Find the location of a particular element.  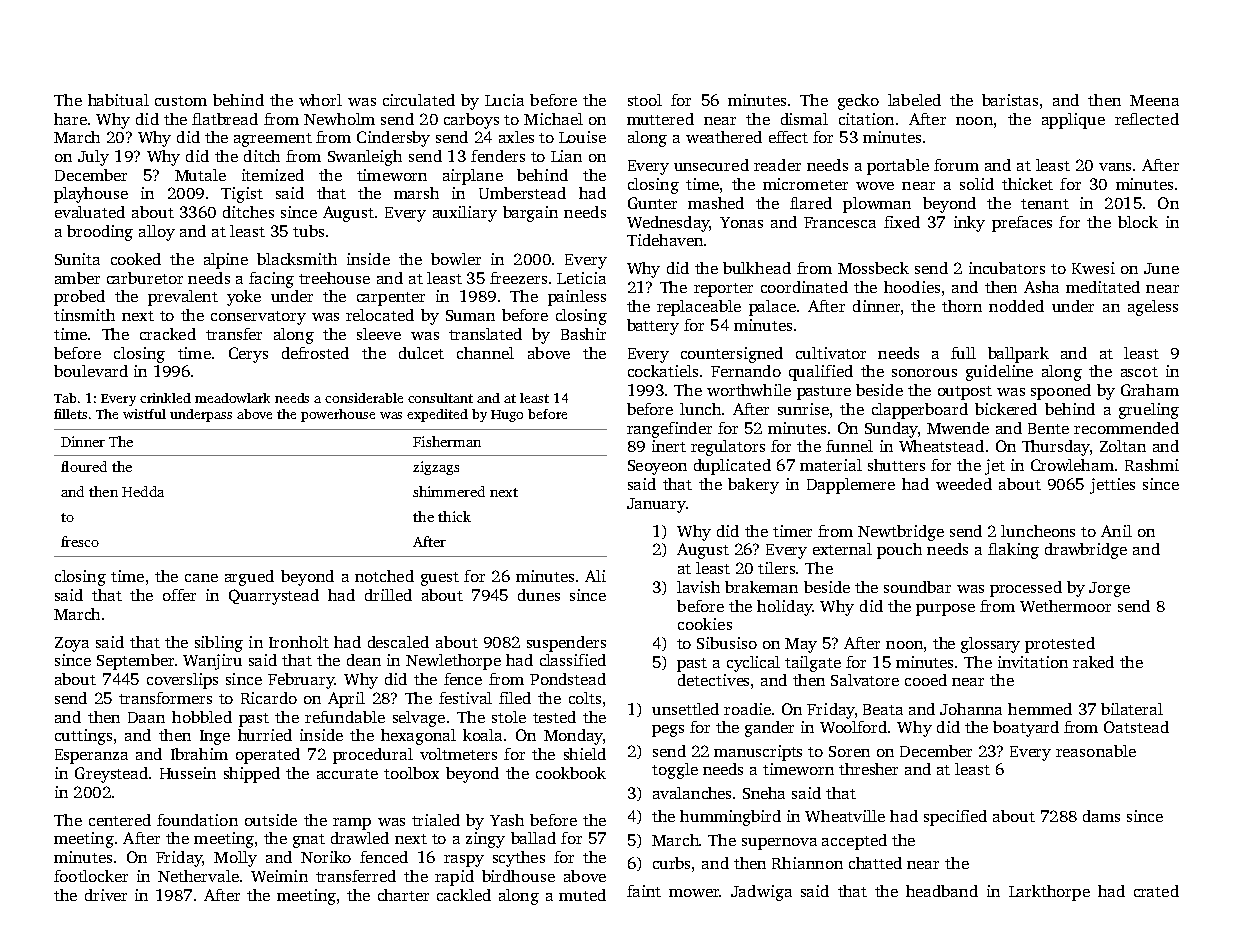

Sunday is located at coordinates (891, 430).
